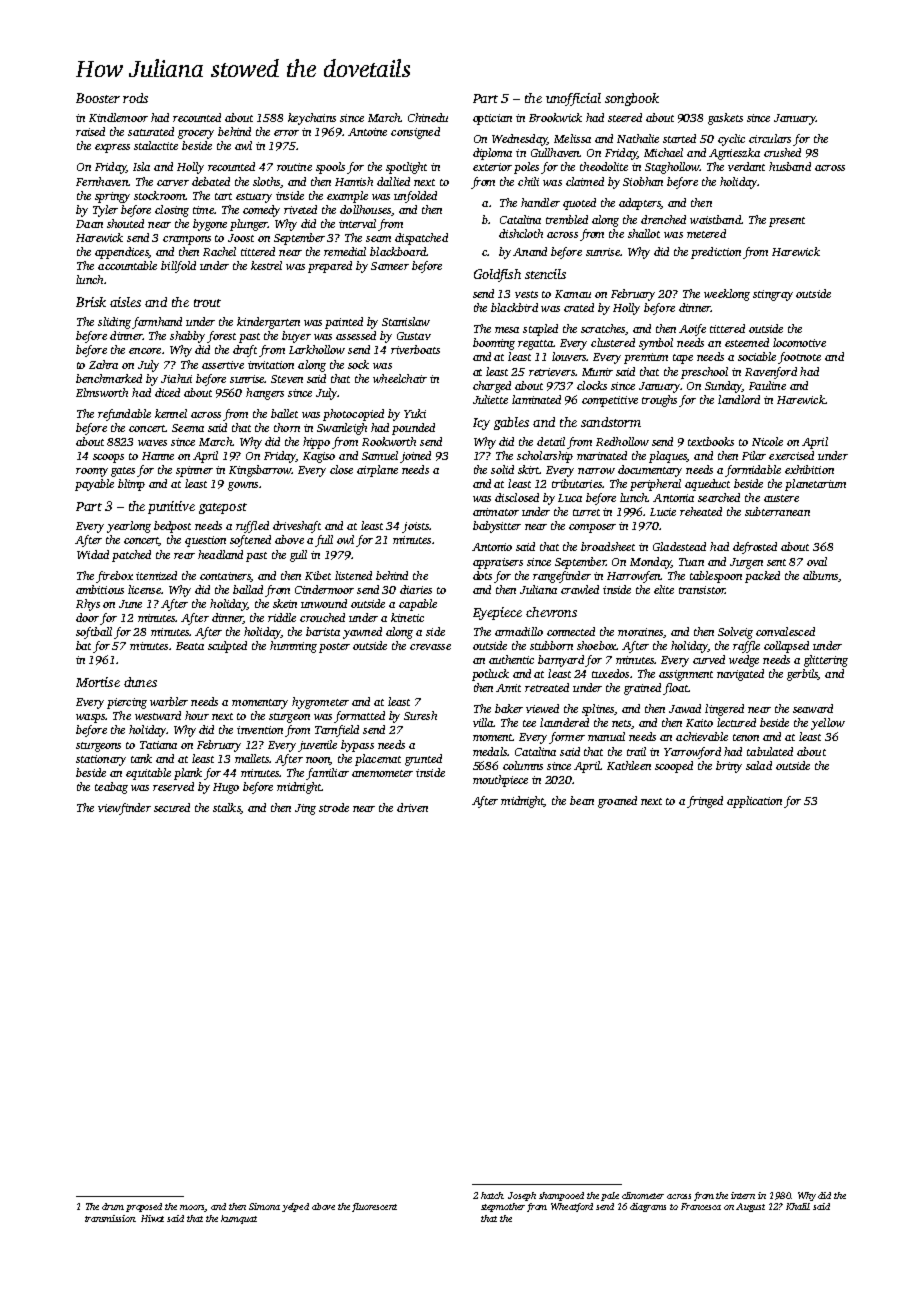 This screenshot has width=924, height=1308. What do you see at coordinates (144, 589) in the screenshot?
I see `license` at bounding box center [144, 589].
